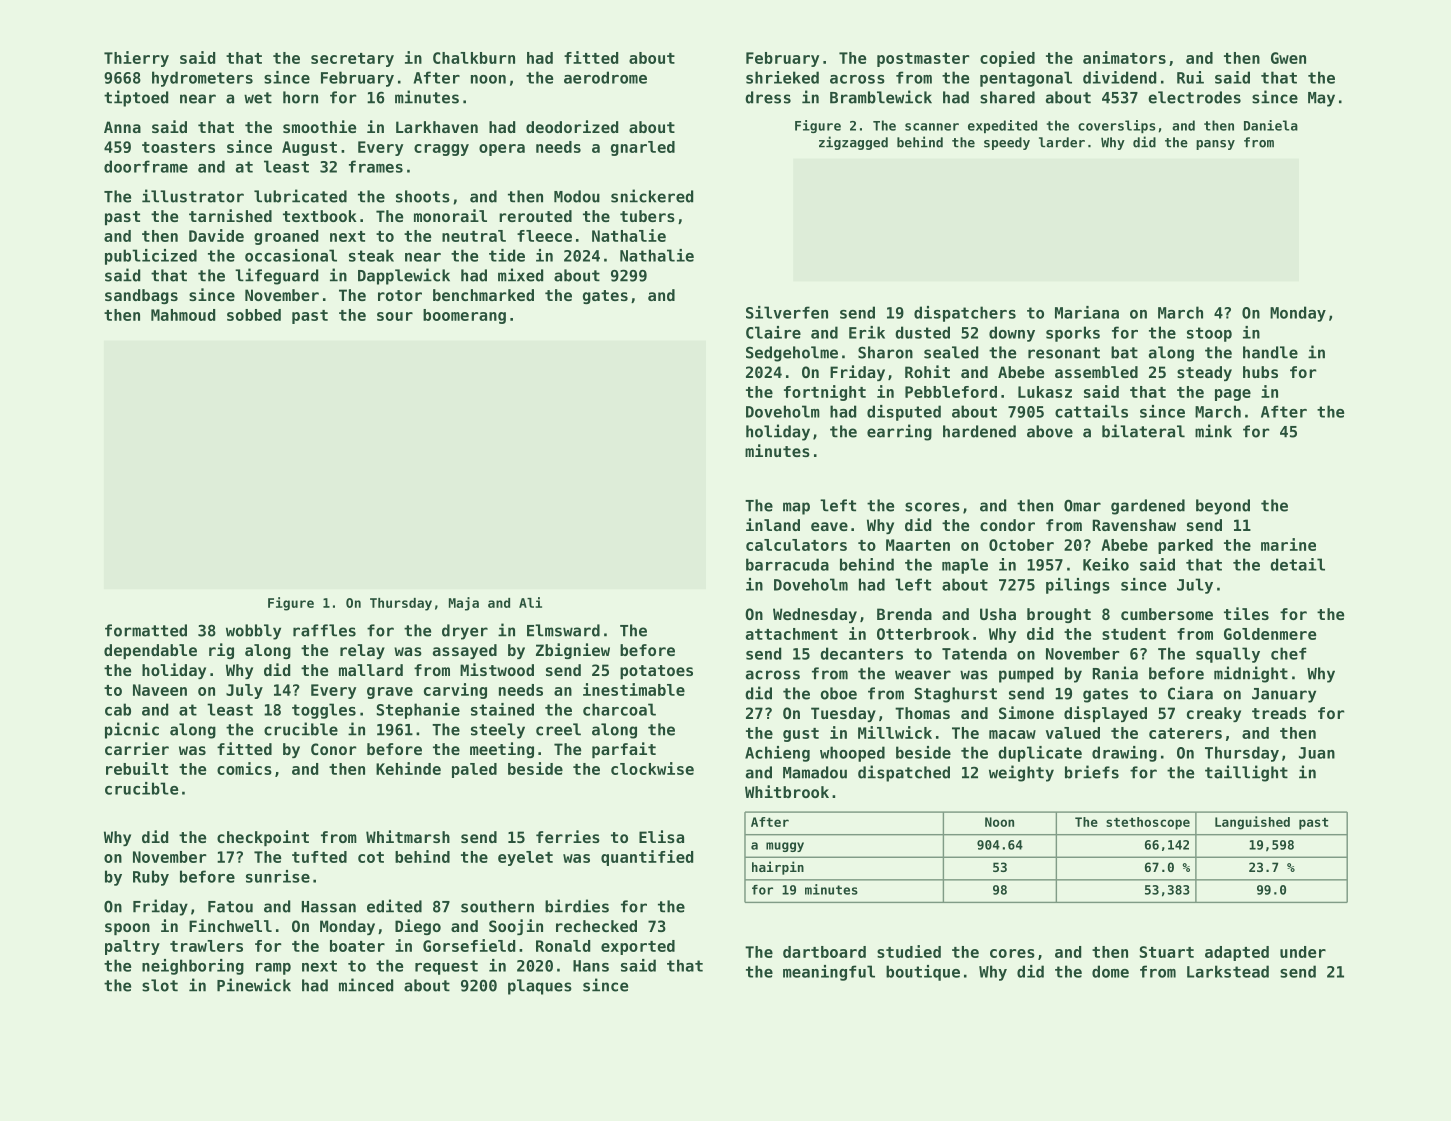 The image size is (1451, 1121). Describe the element at coordinates (254, 315) in the screenshot. I see `sobbed` at that location.
